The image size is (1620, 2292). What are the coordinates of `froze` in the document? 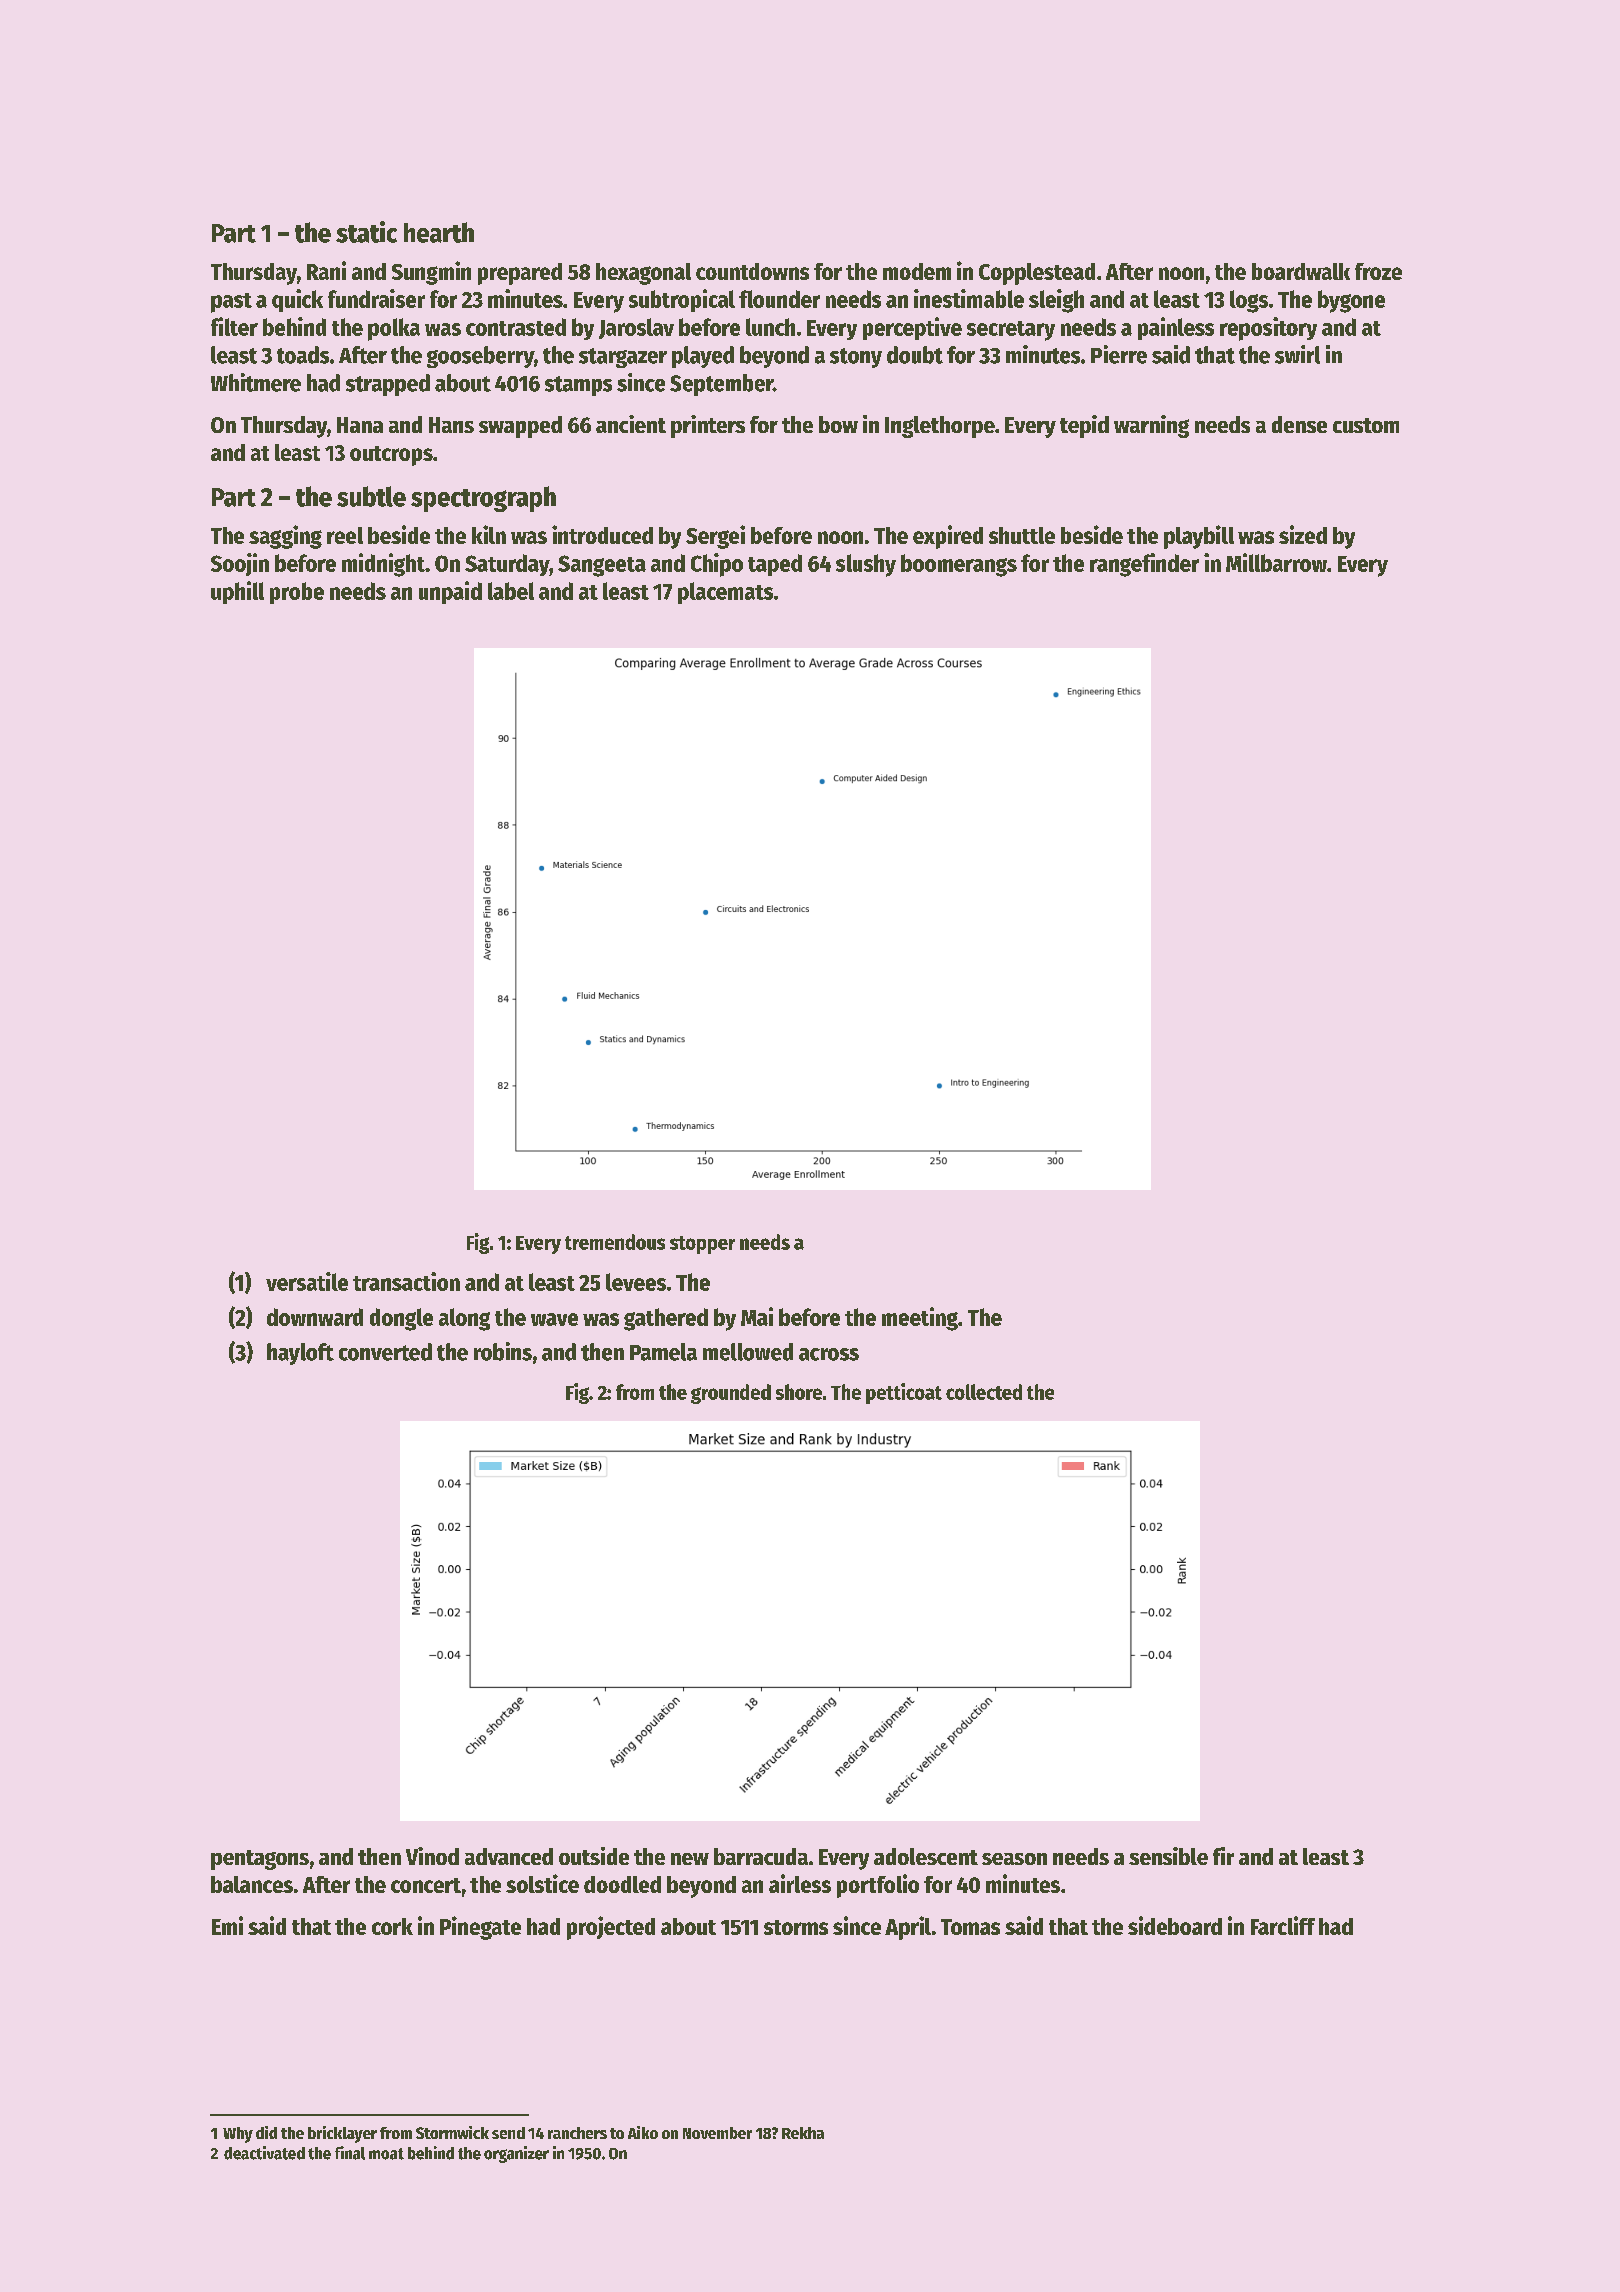 It's located at (1378, 271).
